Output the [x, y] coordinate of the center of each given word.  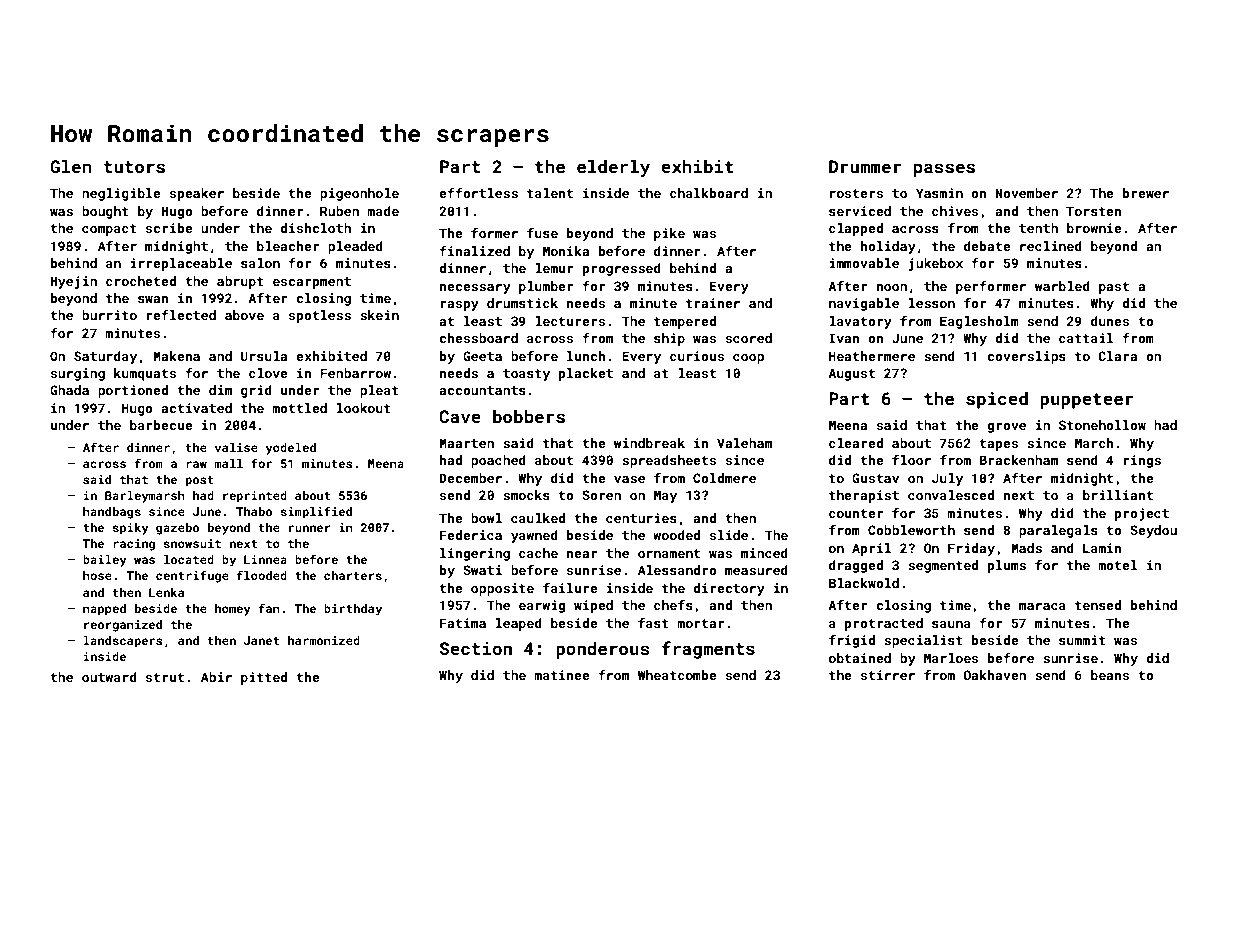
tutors [134, 167]
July [947, 479]
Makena [176, 356]
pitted [264, 678]
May [665, 496]
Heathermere [872, 356]
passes [944, 170]
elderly [613, 168]
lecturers [570, 321]
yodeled [291, 449]
